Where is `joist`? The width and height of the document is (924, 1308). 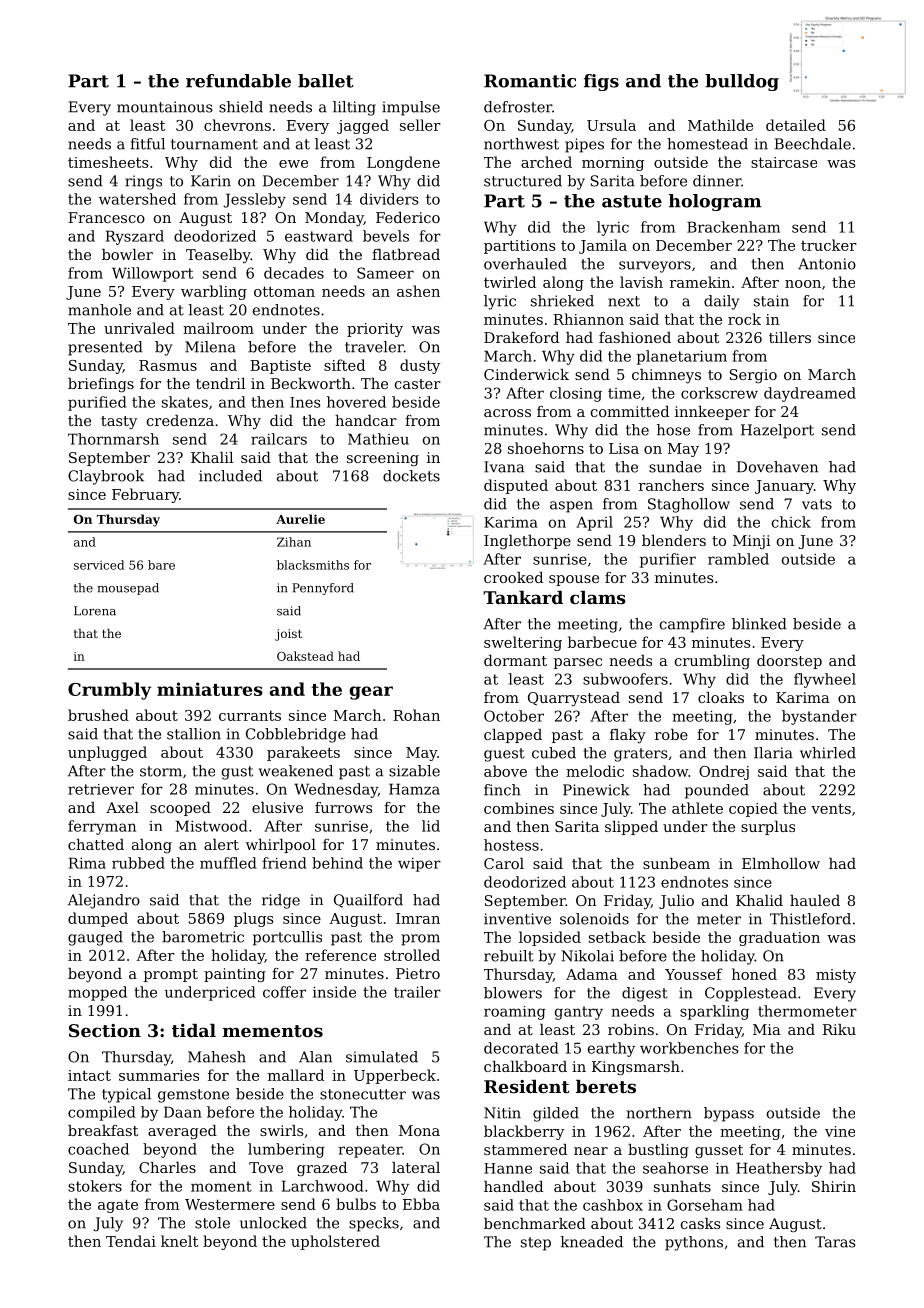
joist is located at coordinates (288, 635).
